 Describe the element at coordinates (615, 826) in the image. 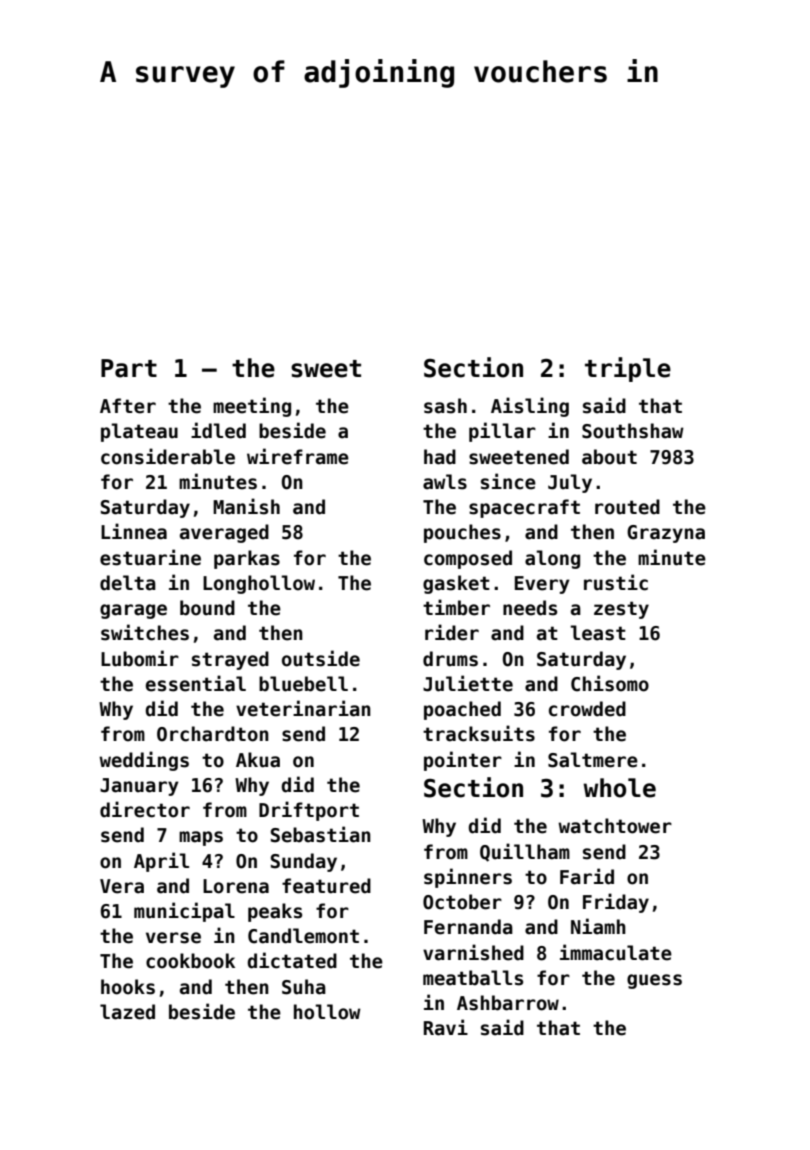

I see `watchtower` at that location.
